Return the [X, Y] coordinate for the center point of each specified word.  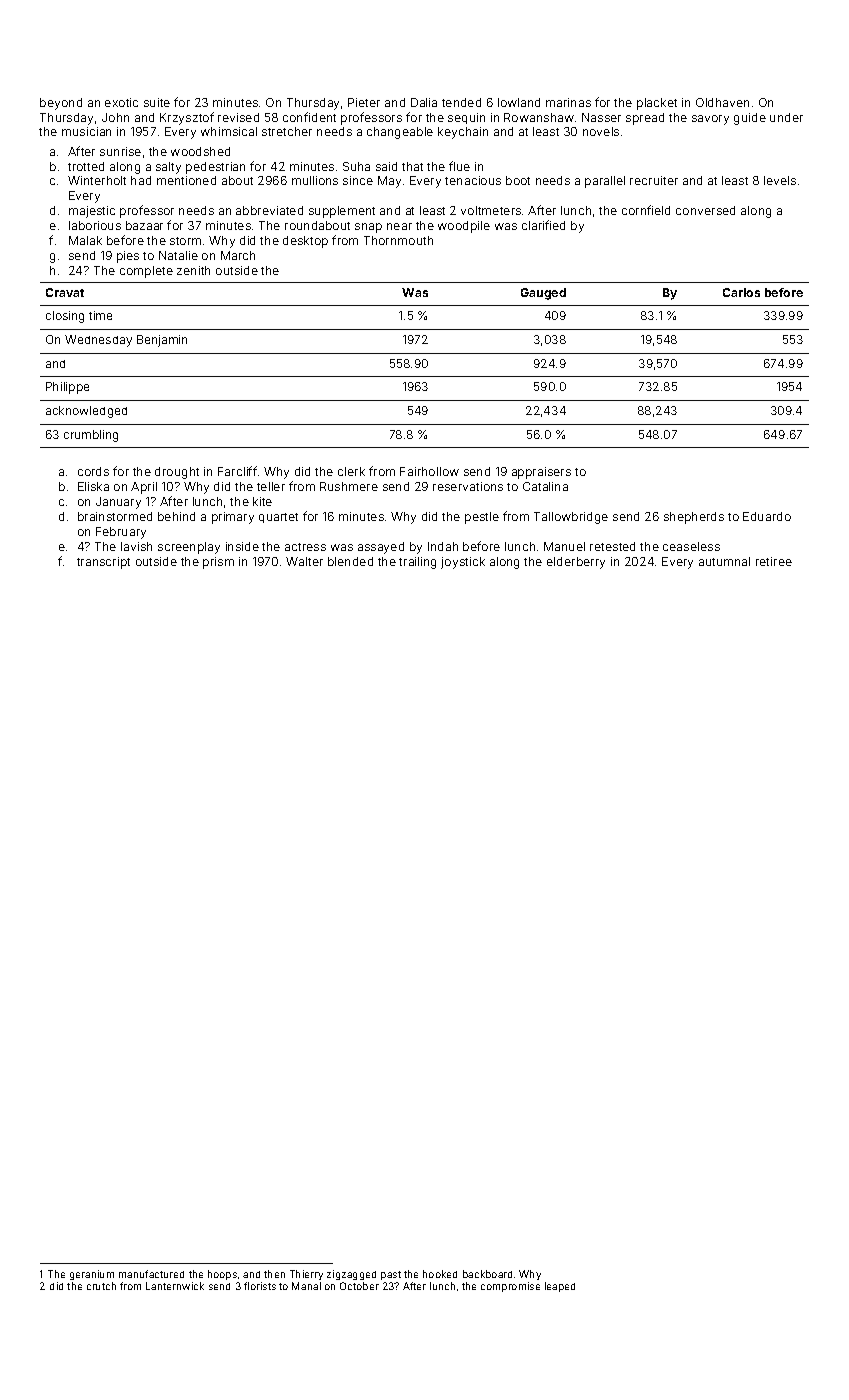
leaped [560, 1287]
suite [157, 102]
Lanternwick [175, 1286]
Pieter [364, 102]
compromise [510, 1287]
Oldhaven [722, 102]
